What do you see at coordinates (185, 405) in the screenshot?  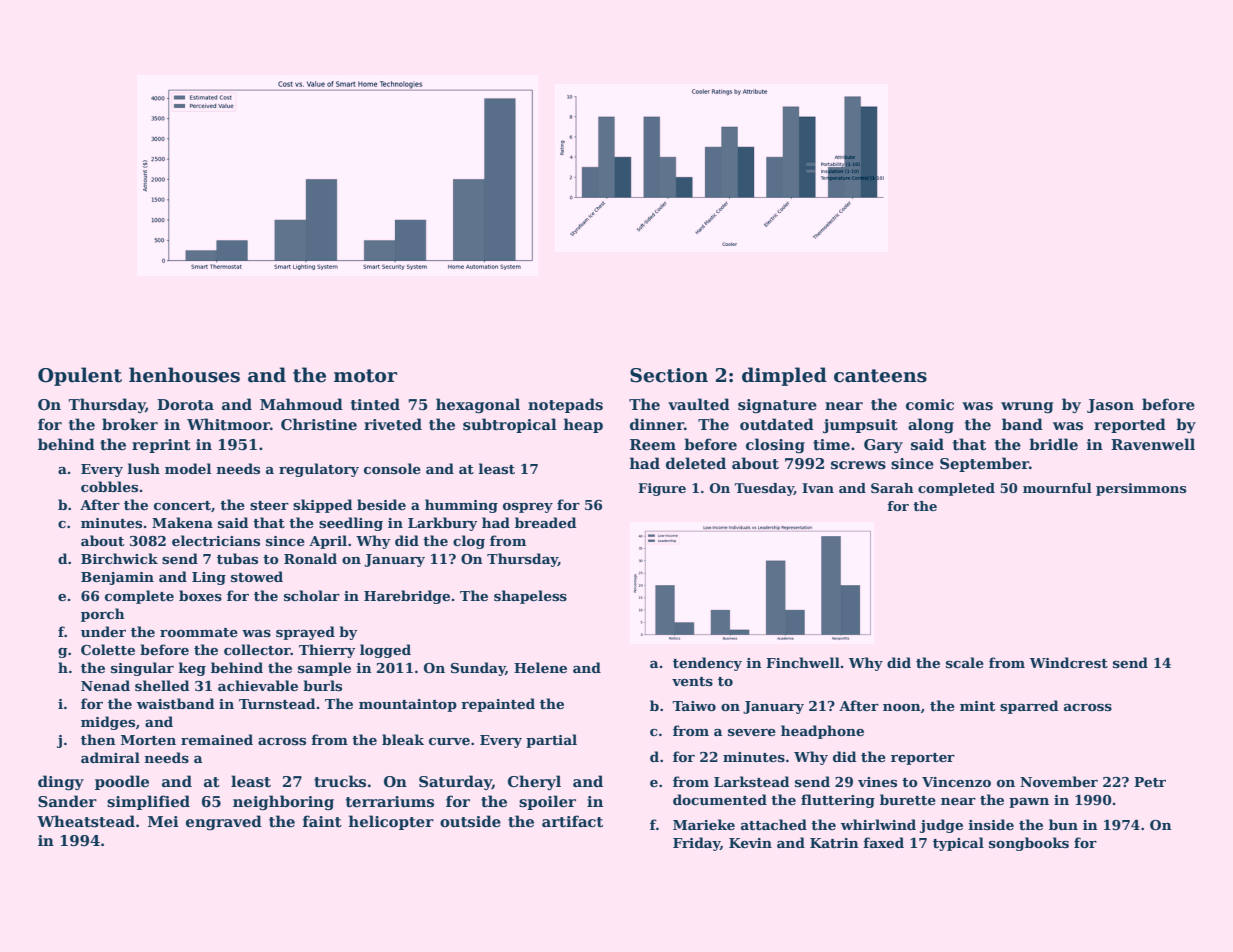 I see `Dorota` at bounding box center [185, 405].
